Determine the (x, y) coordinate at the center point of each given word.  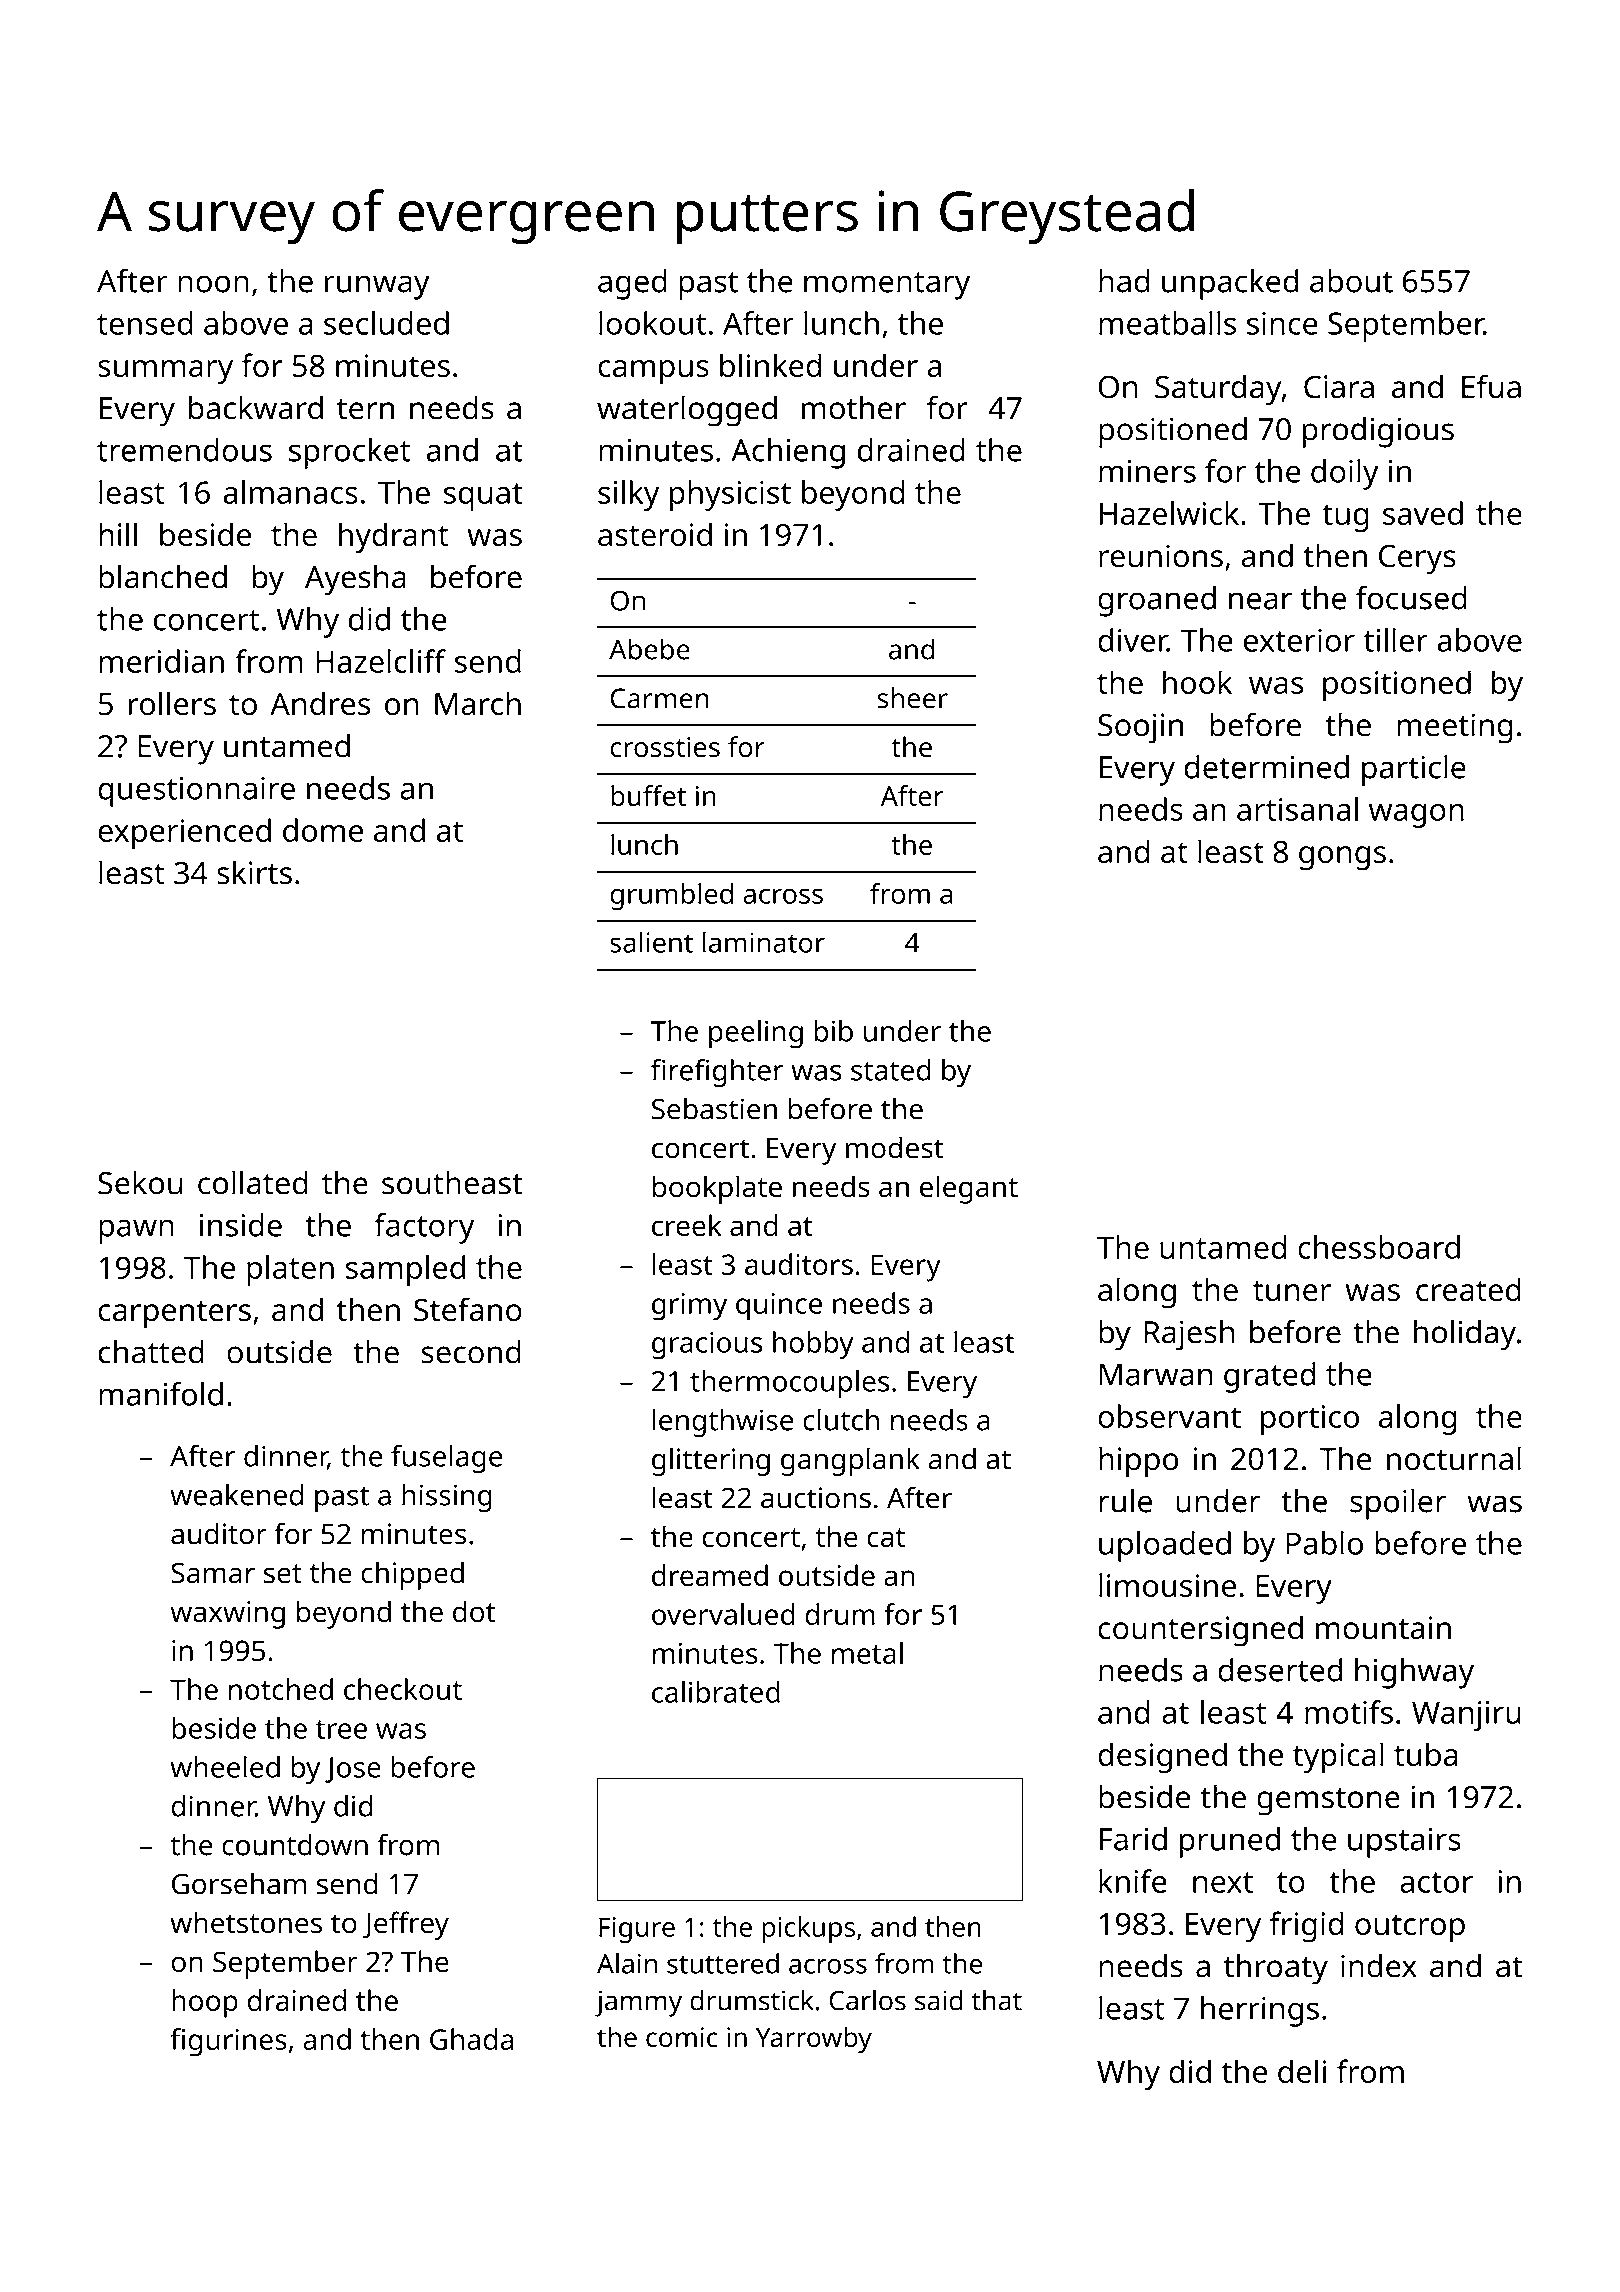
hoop (205, 2003)
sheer (912, 698)
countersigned (1200, 1631)
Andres (320, 703)
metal (867, 1653)
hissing (447, 1498)
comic (682, 2037)
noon (213, 284)
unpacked (1230, 284)
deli (1302, 2071)
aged (632, 284)
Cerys (1417, 560)
